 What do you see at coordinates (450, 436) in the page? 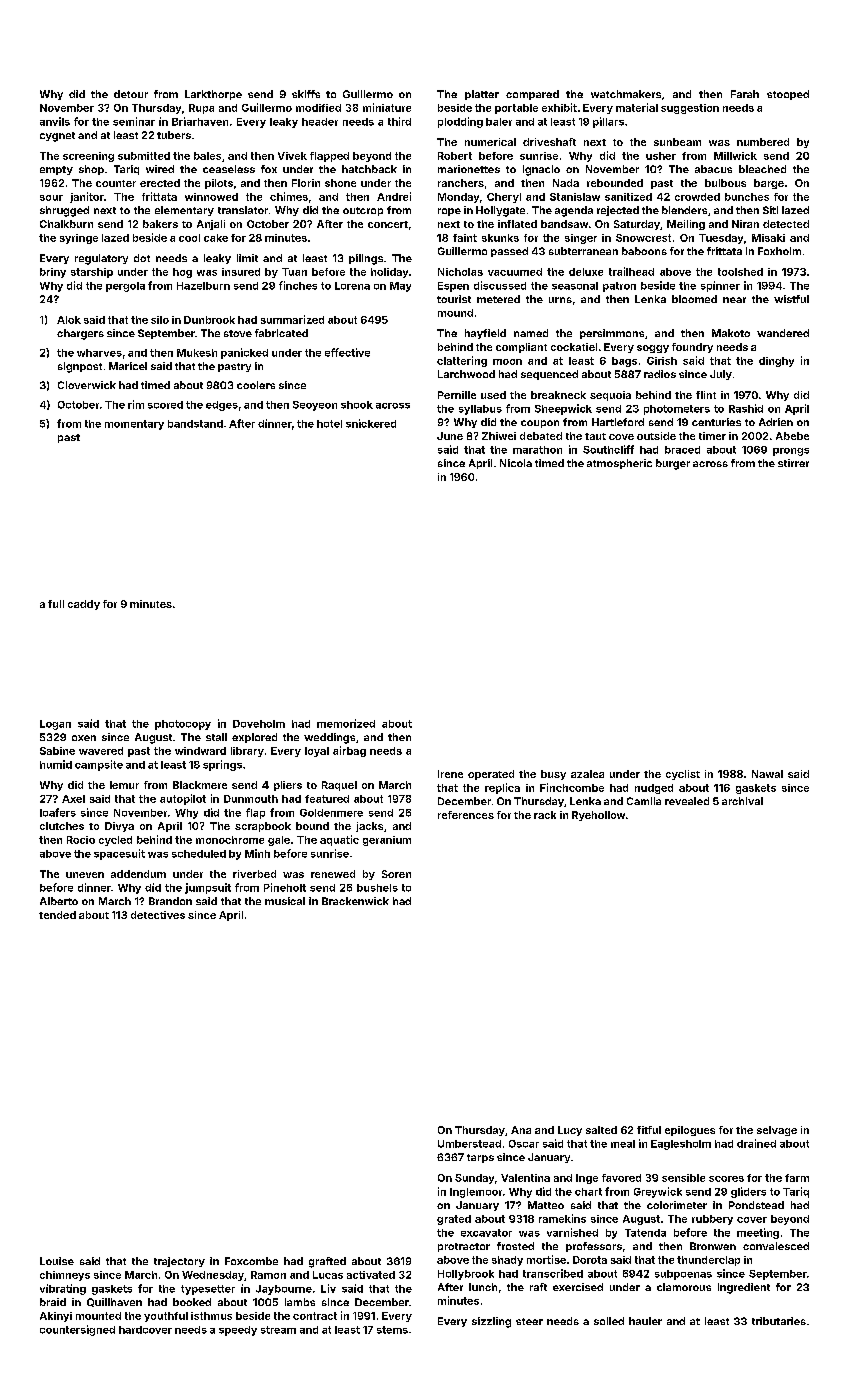
I see `June` at bounding box center [450, 436].
